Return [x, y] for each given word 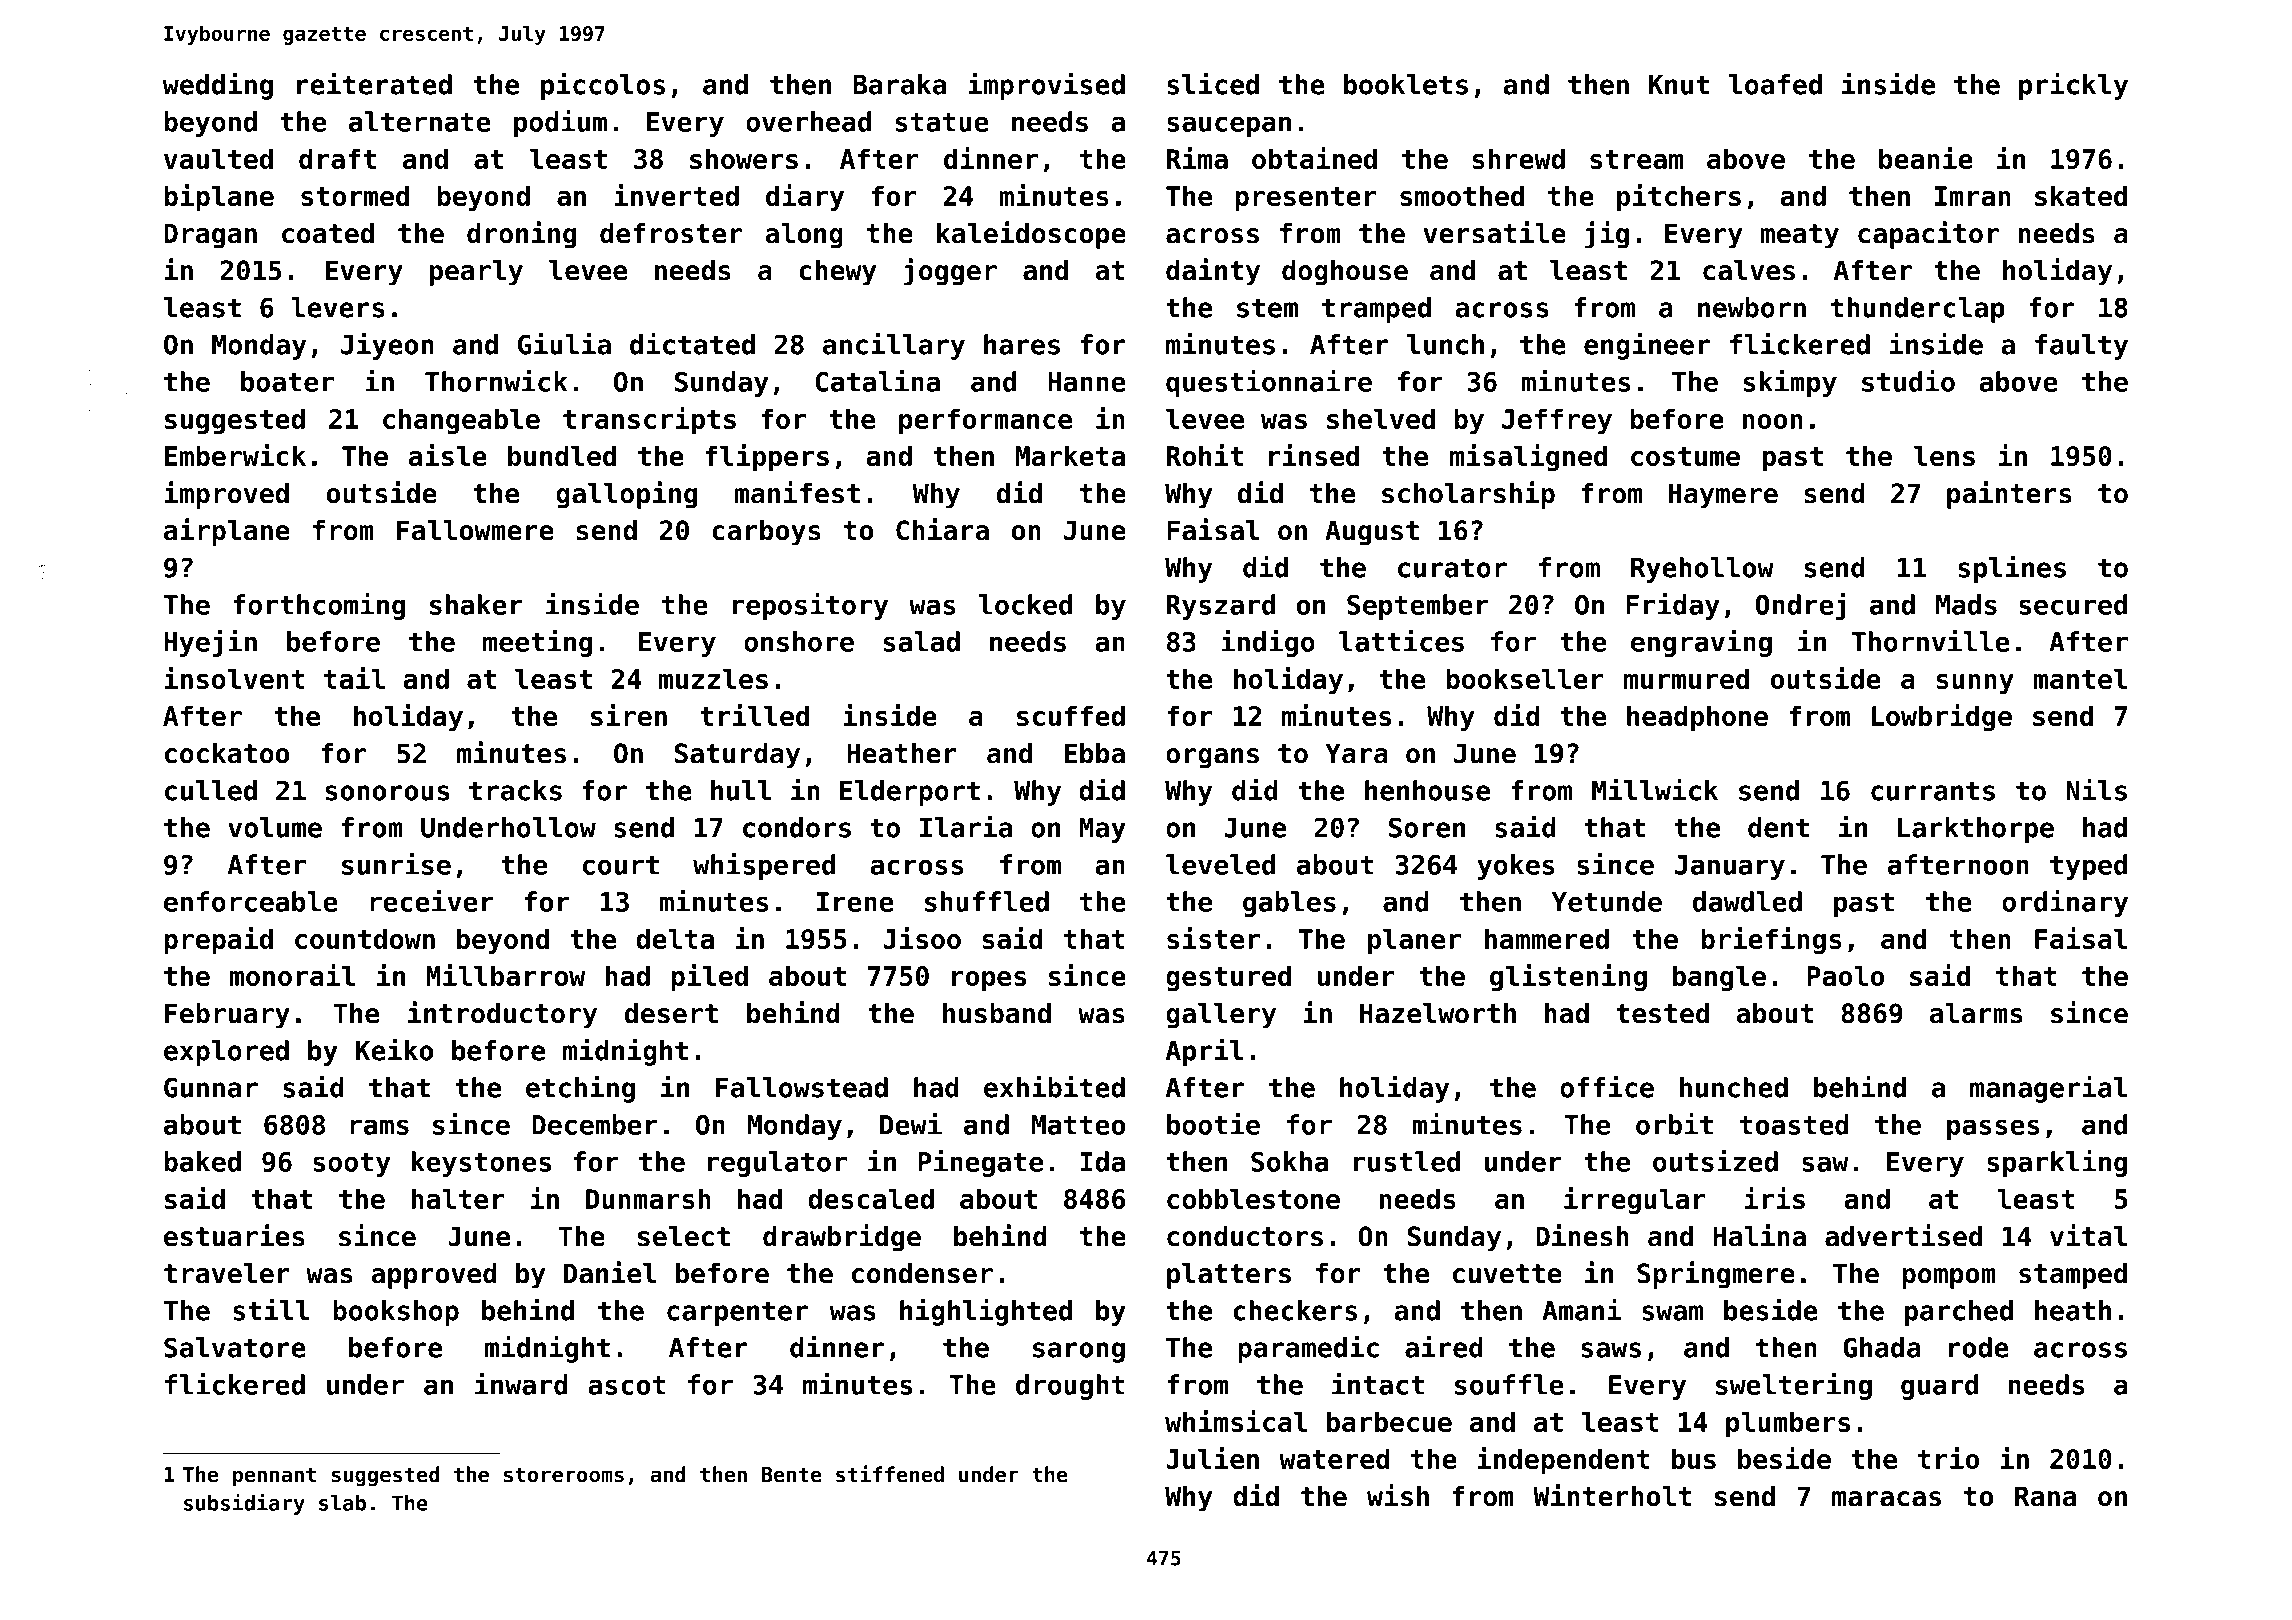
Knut [1679, 85]
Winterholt [1612, 1495]
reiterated [374, 83]
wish [1398, 1495]
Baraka [899, 84]
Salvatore [235, 1347]
